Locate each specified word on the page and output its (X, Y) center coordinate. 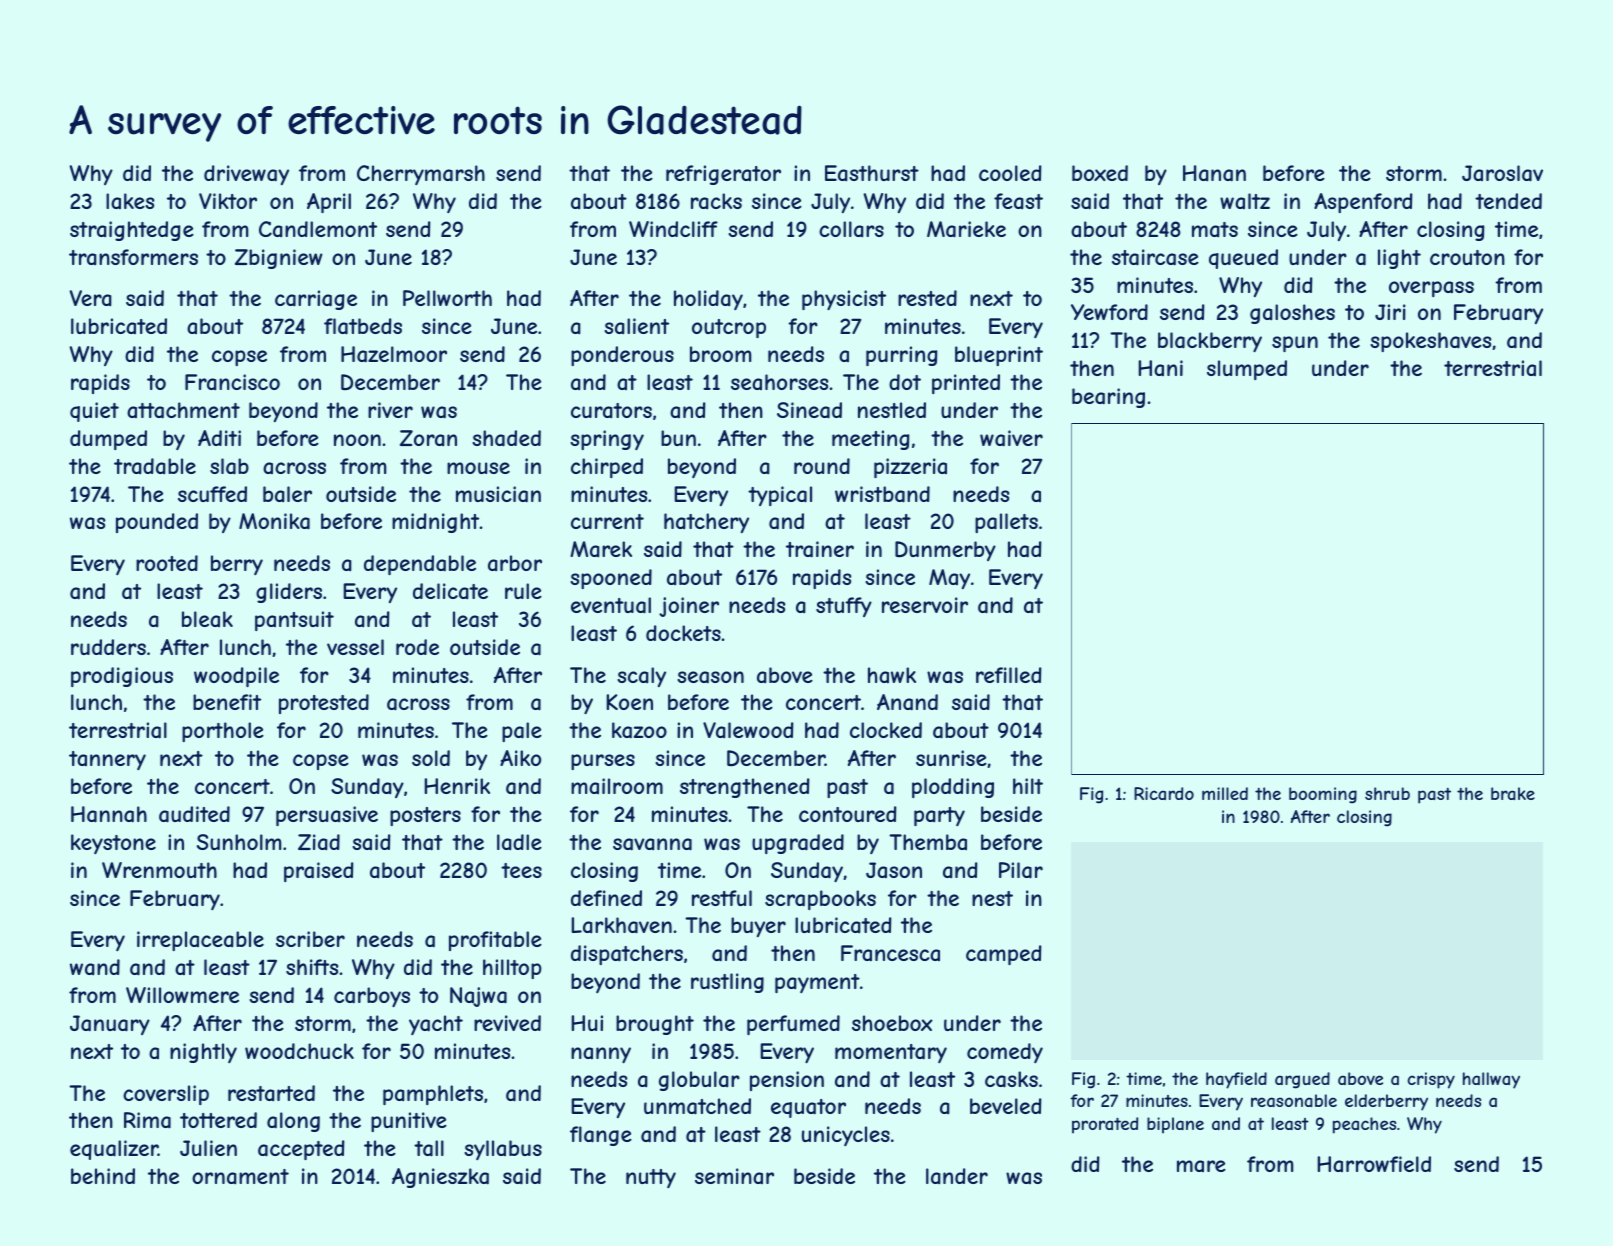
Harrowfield (1374, 1164)
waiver (1011, 438)
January (110, 1025)
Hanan (1214, 173)
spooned (611, 579)
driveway (246, 175)
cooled (1010, 173)
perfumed (793, 1025)
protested (324, 704)
